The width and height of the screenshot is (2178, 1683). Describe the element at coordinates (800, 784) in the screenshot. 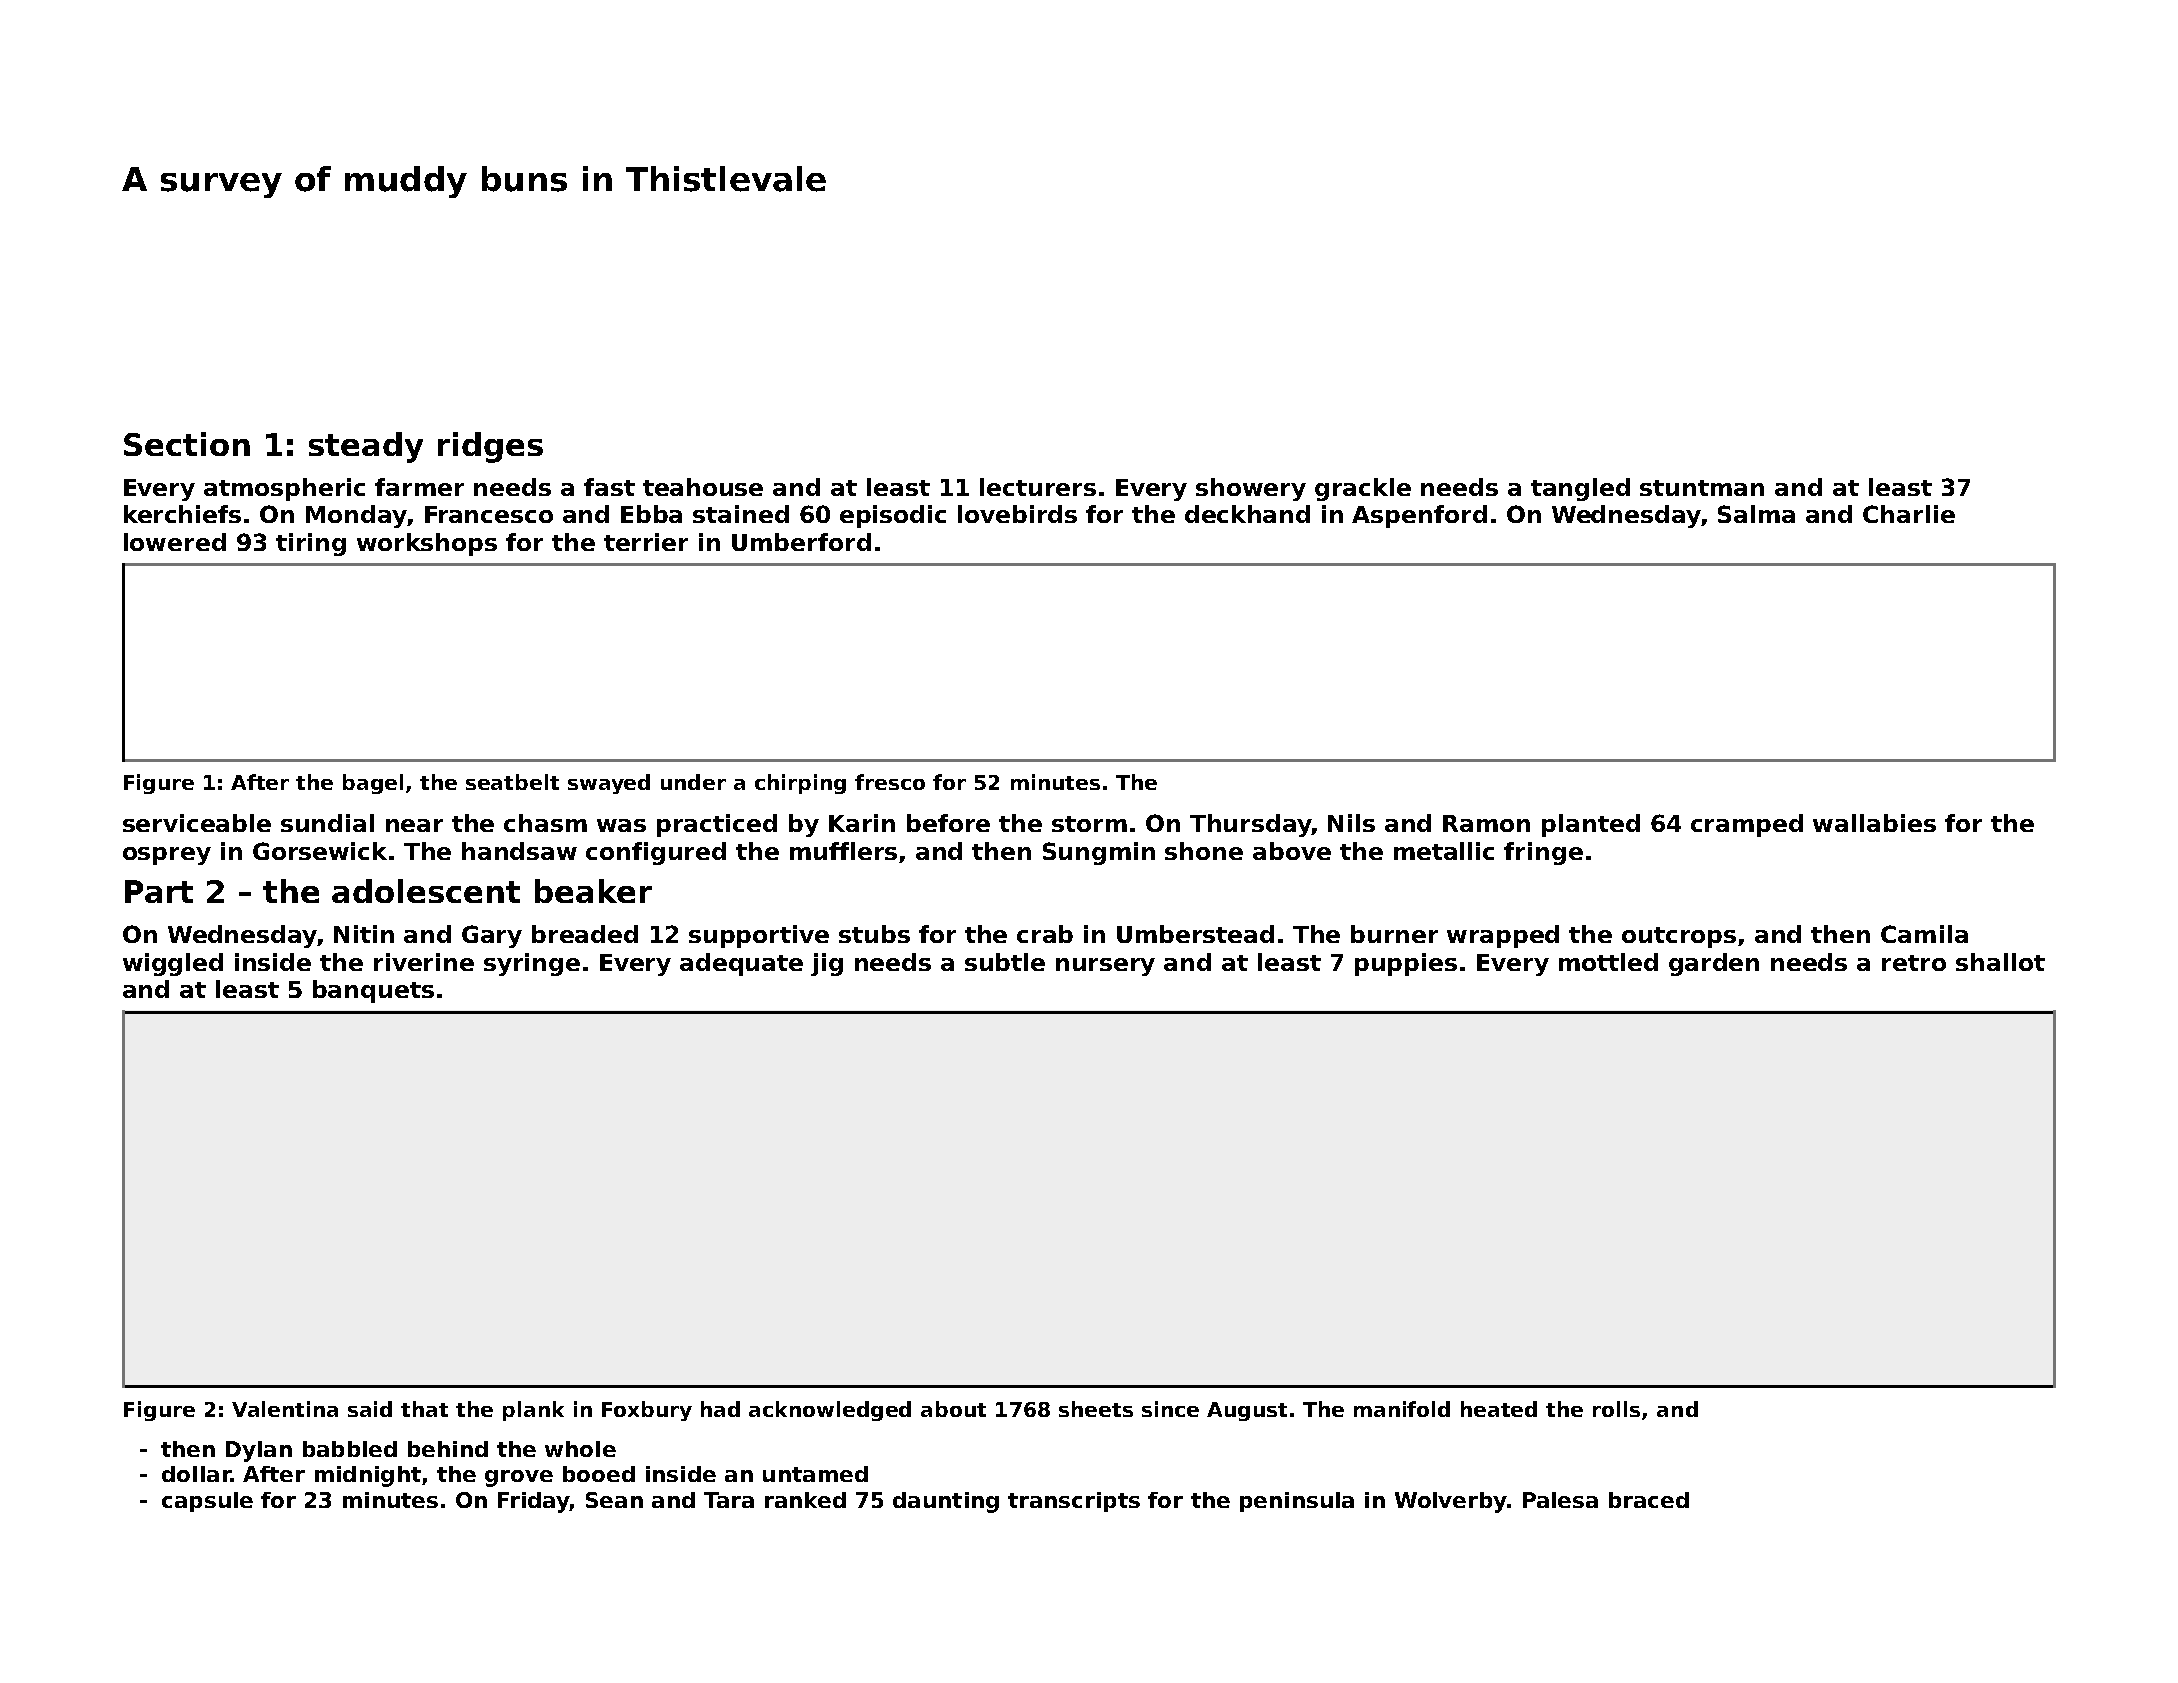

I see `chirping` at that location.
